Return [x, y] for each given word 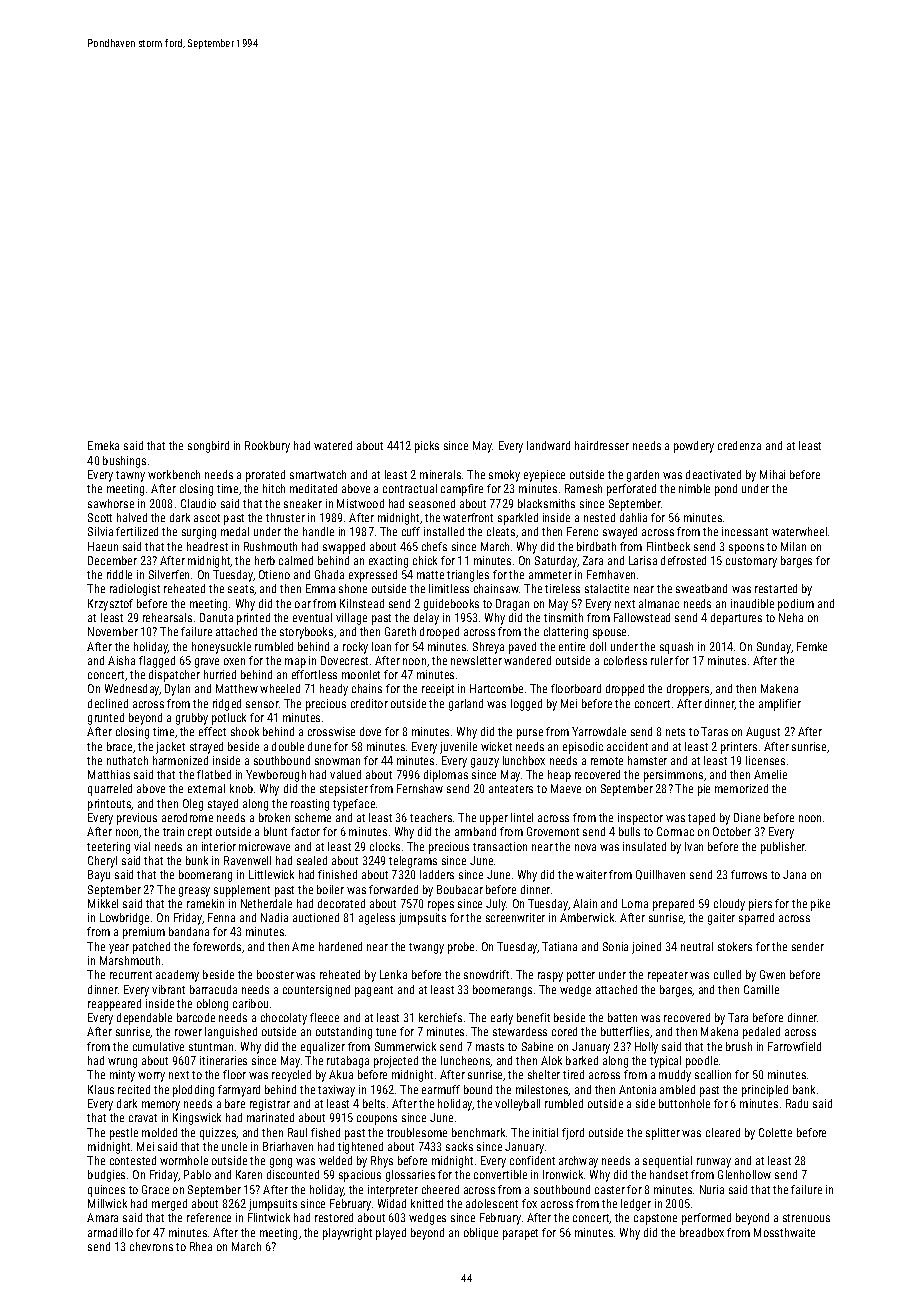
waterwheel [799, 531]
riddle [119, 574]
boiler [330, 889]
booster [275, 974]
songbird [208, 447]
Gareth [400, 631]
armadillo [110, 1232]
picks [427, 447]
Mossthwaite [784, 1232]
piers [760, 905]
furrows [749, 874]
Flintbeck [668, 546]
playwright [347, 1234]
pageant [374, 991]
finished [337, 874]
